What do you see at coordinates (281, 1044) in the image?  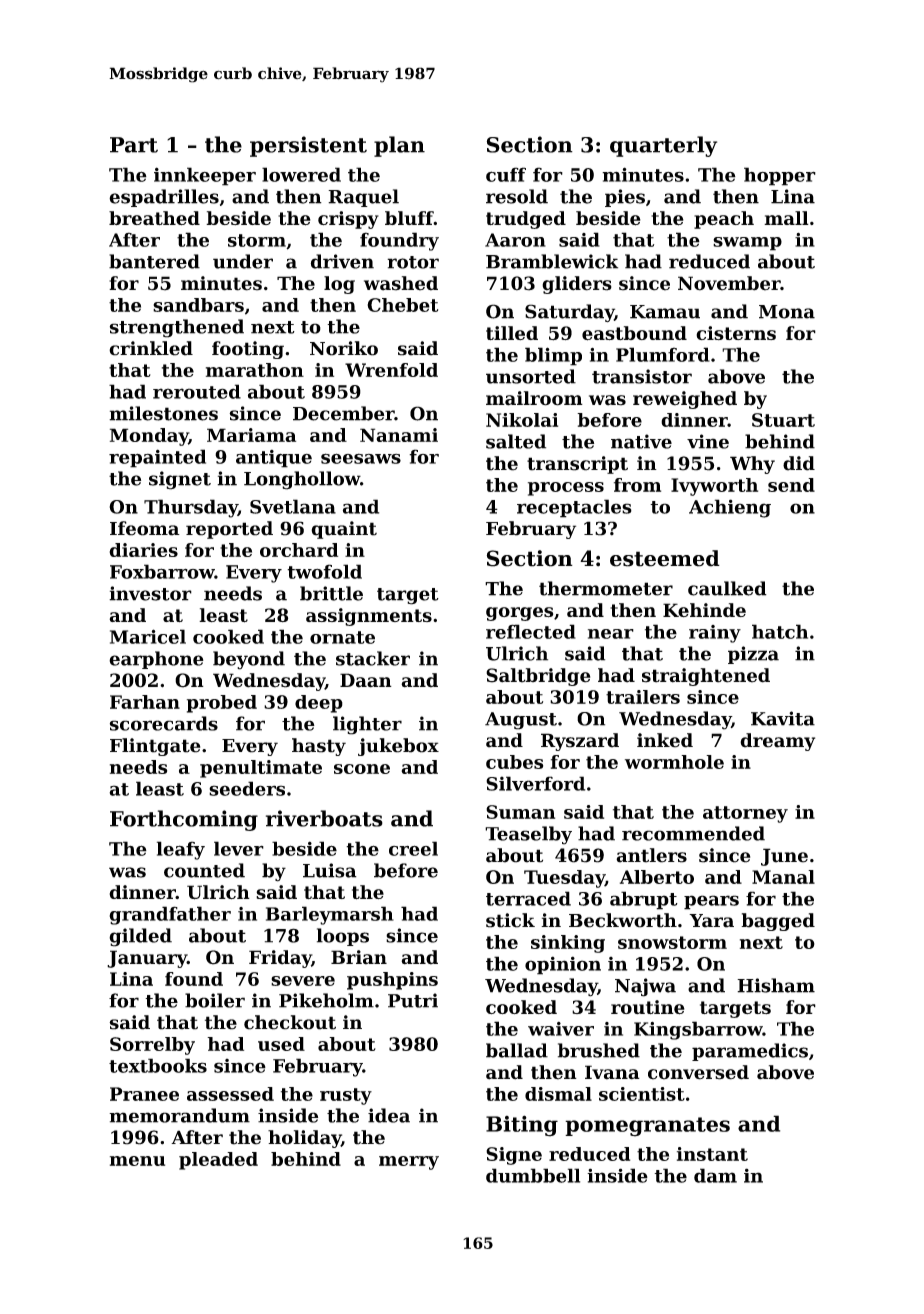 I see `used` at bounding box center [281, 1044].
